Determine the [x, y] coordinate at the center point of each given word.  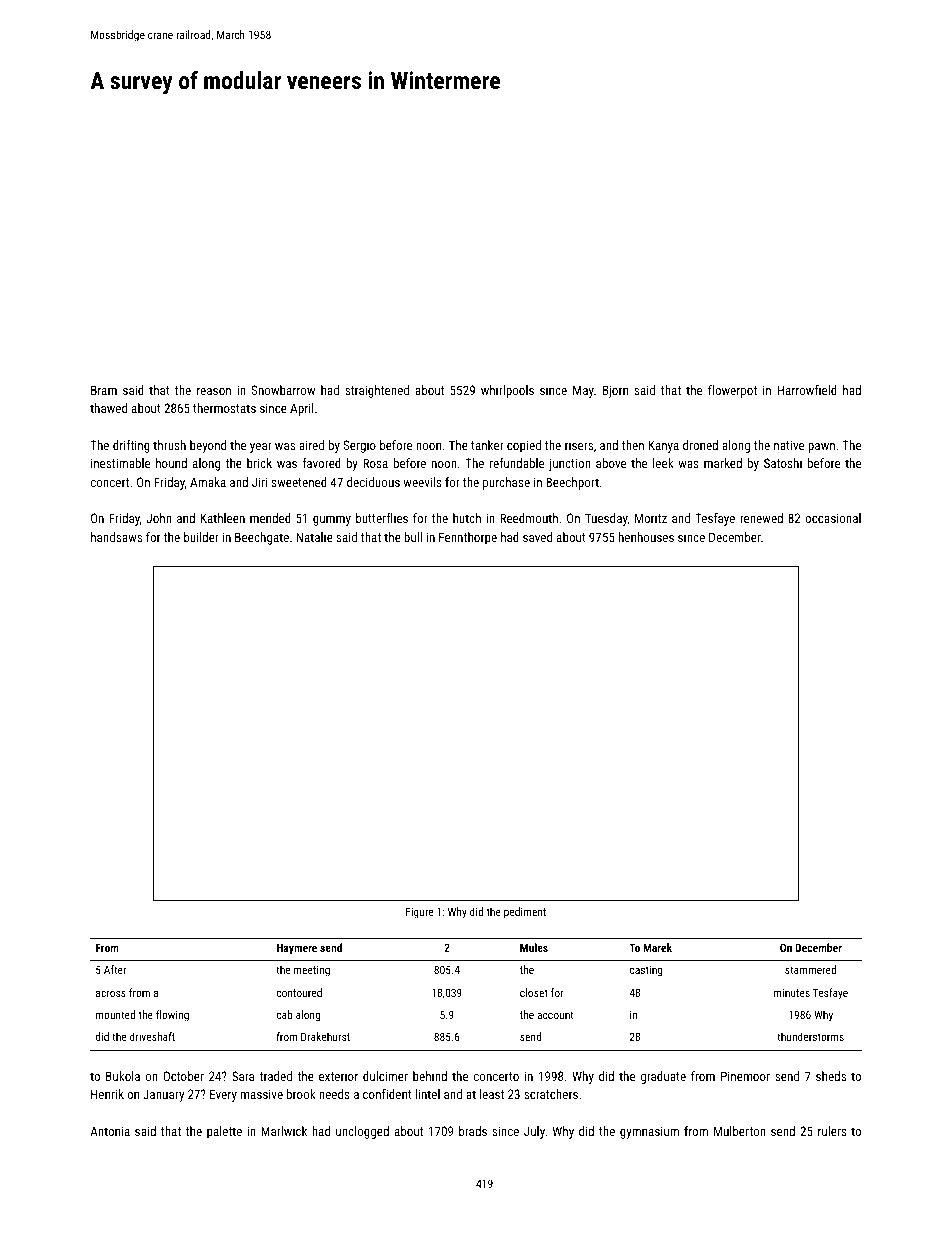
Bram [104, 390]
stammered [810, 969]
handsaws [116, 537]
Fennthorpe [468, 538]
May [583, 391]
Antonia [110, 1131]
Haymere [297, 949]
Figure [419, 913]
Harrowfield [807, 390]
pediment [525, 913]
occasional [833, 518]
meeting [312, 971]
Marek [657, 947]
